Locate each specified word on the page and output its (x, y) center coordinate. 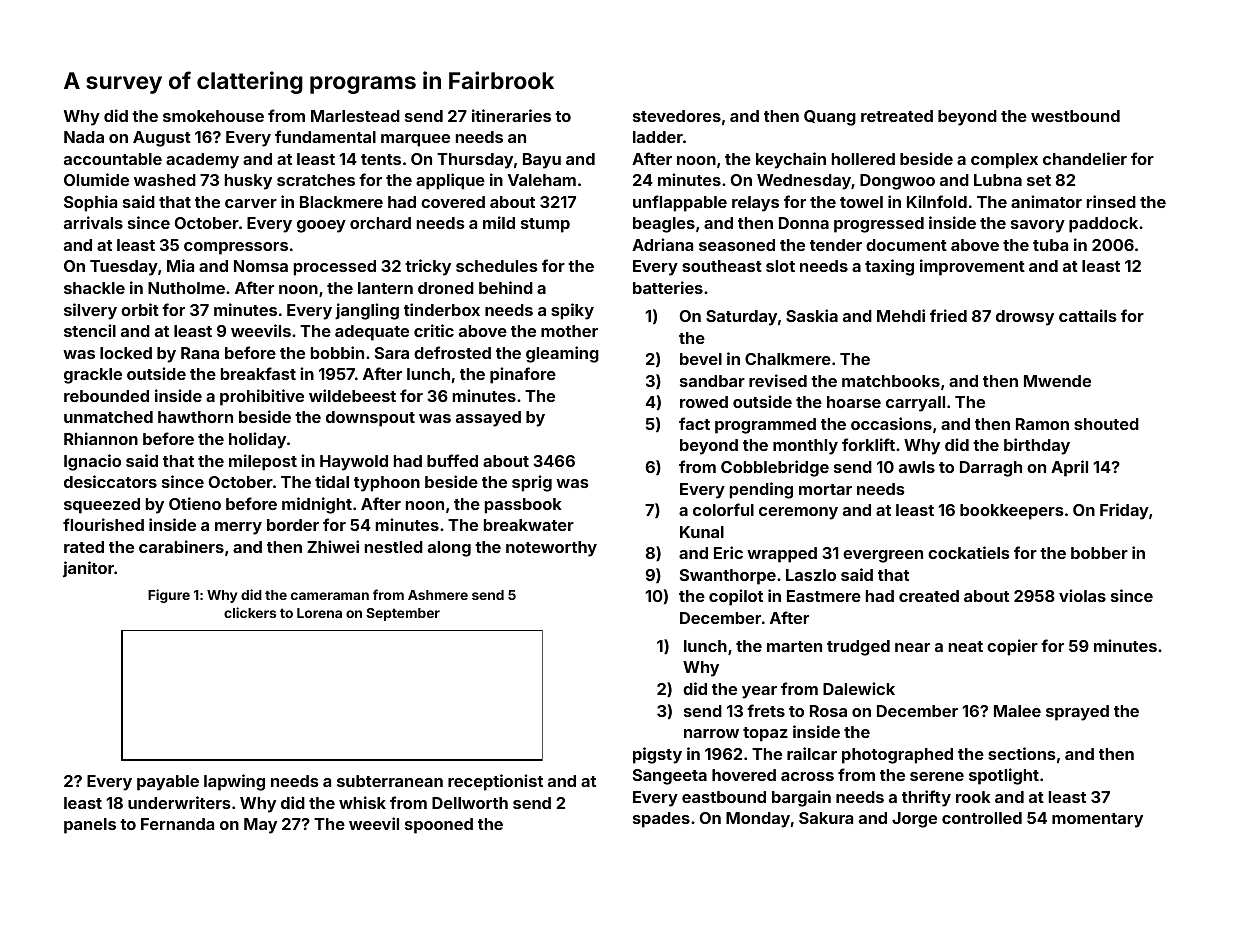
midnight (317, 505)
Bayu (542, 161)
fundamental (325, 136)
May (260, 826)
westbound (1075, 116)
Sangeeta (670, 777)
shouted (1106, 424)
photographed (897, 756)
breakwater (529, 525)
